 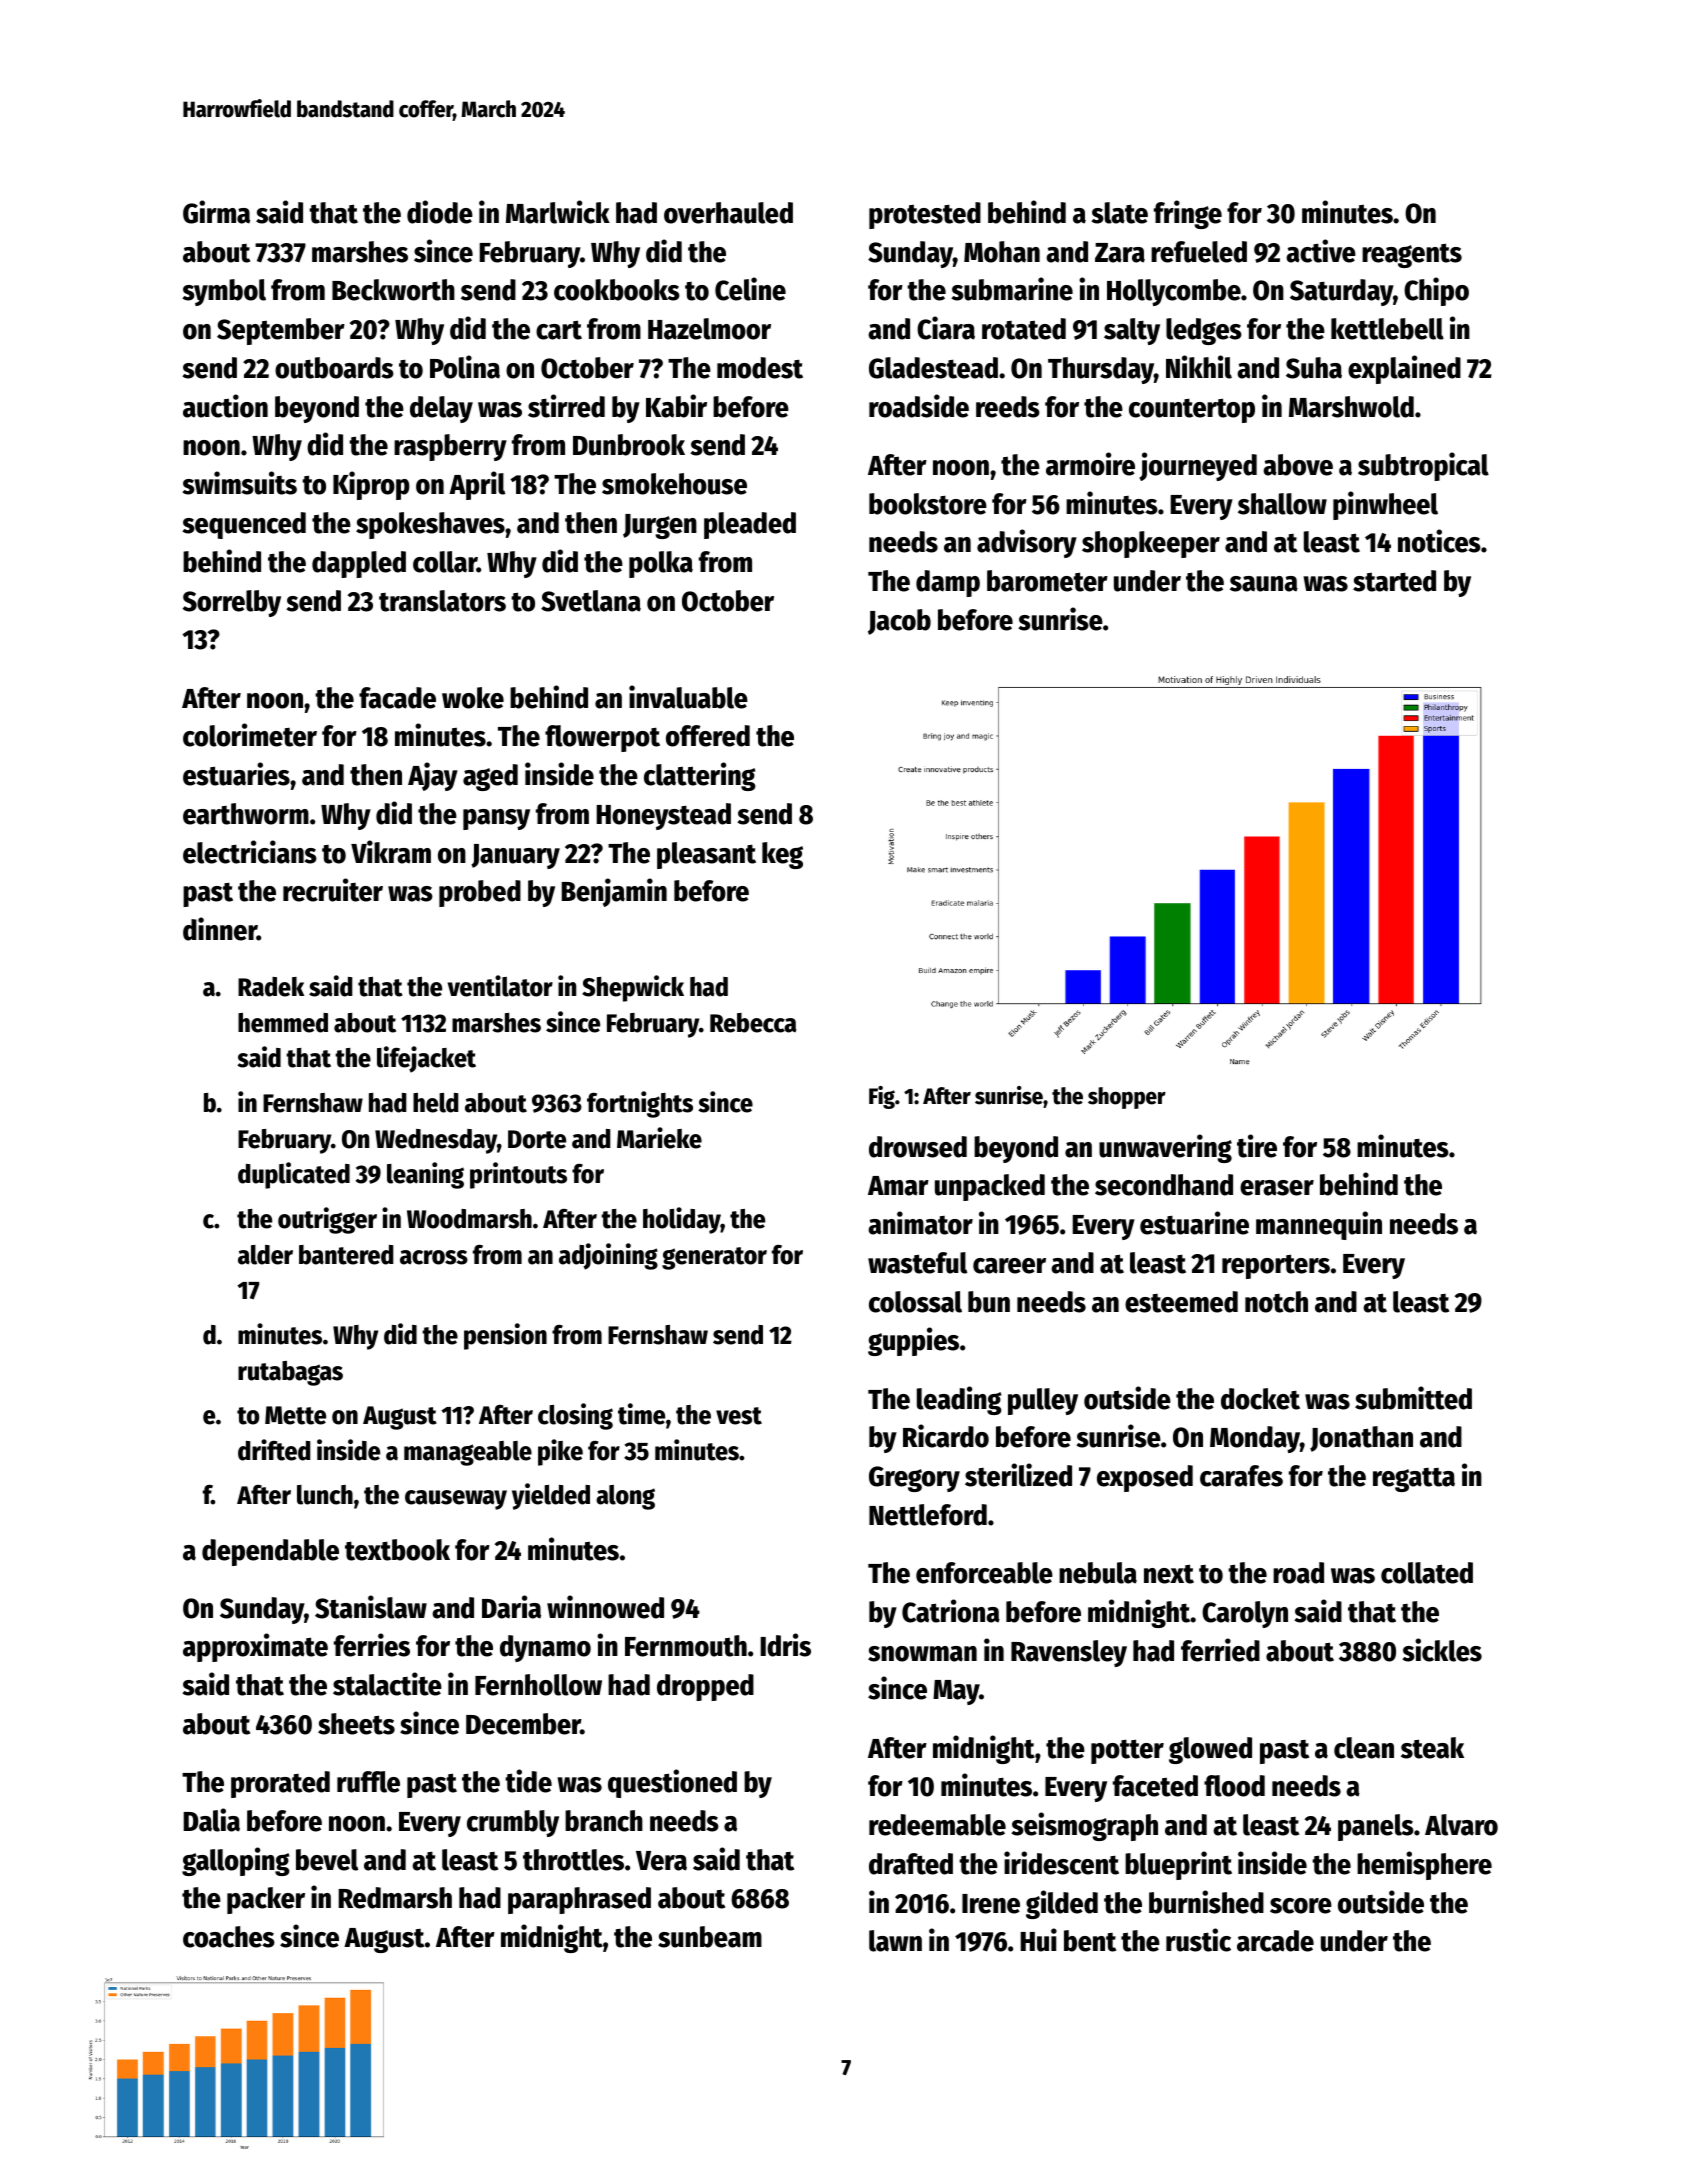 What do you see at coordinates (1264, 584) in the page?
I see `sauna` at bounding box center [1264, 584].
